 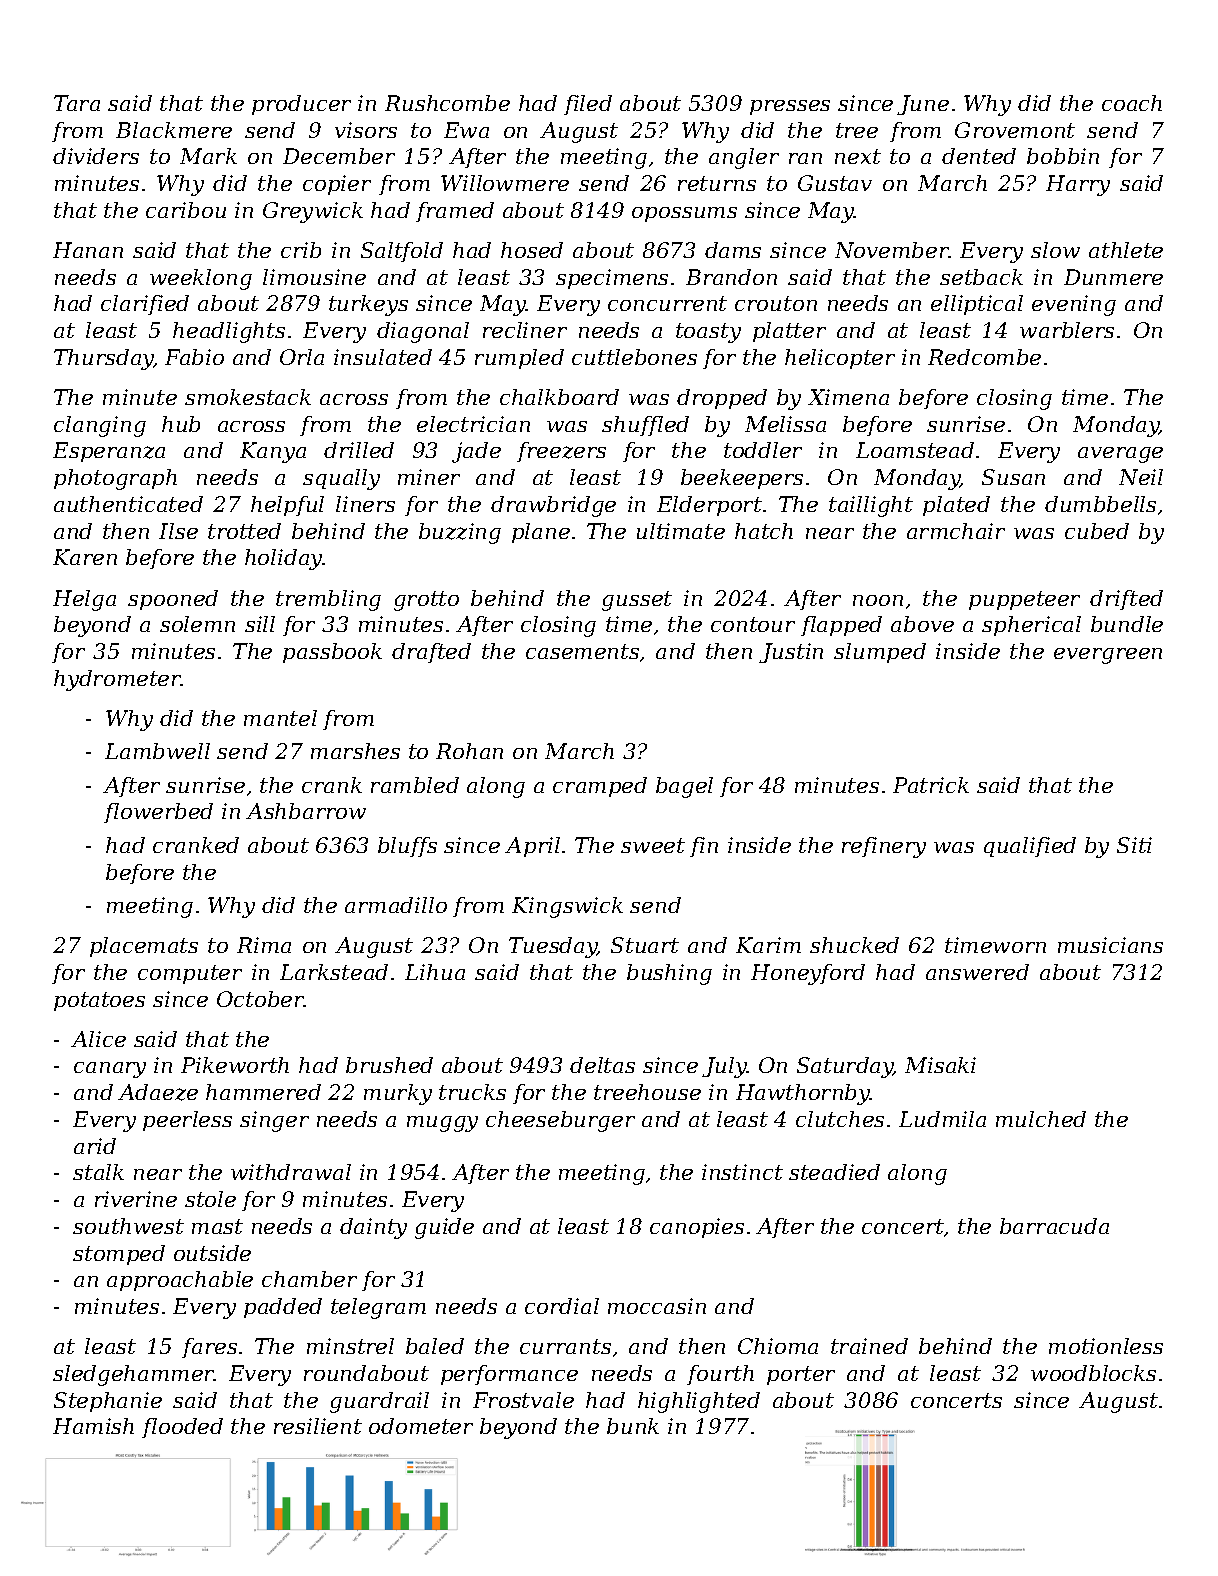 What do you see at coordinates (85, 557) in the screenshot?
I see `Karen` at bounding box center [85, 557].
